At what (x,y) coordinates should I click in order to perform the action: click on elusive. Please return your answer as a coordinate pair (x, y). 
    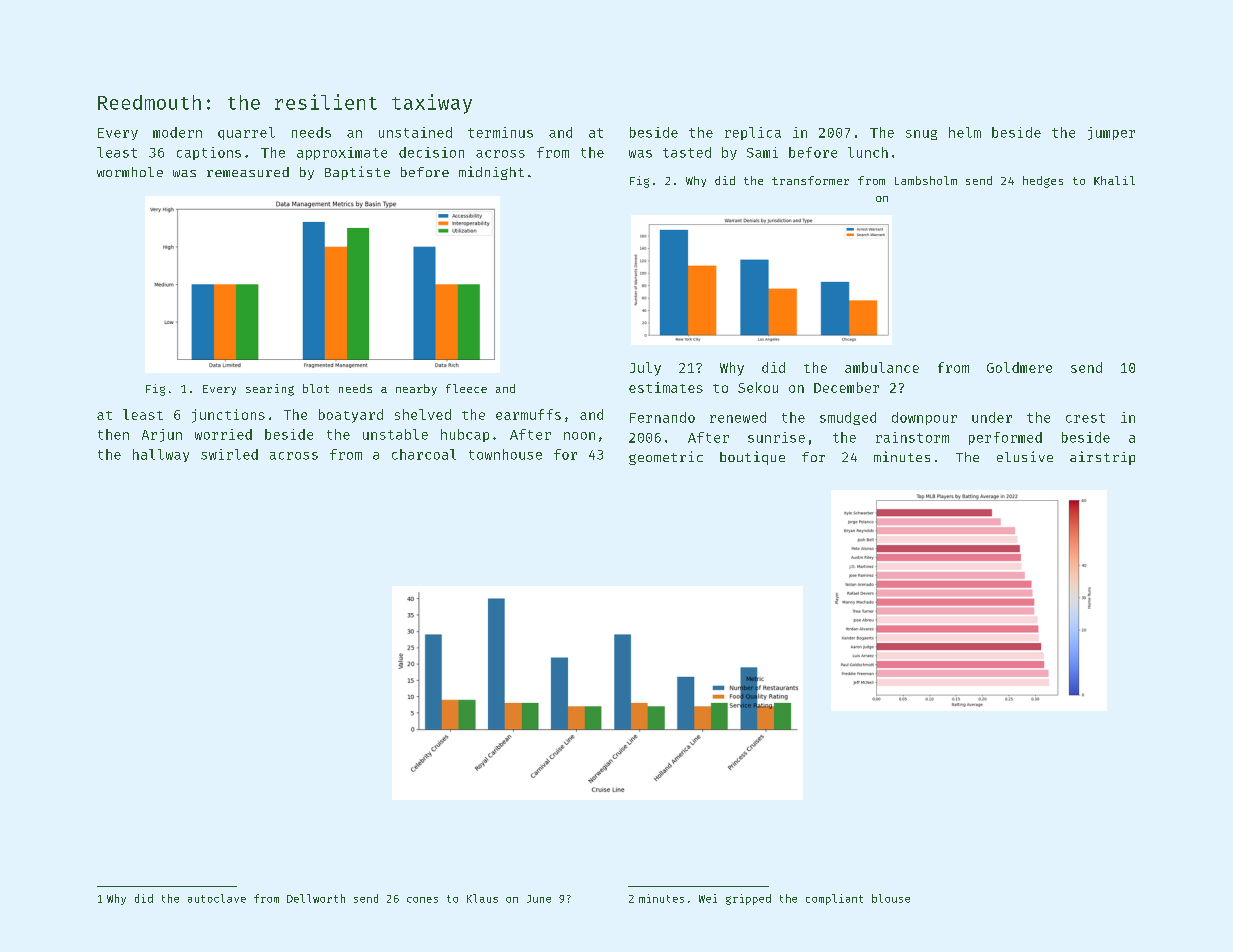
    Looking at the image, I should click on (1025, 456).
